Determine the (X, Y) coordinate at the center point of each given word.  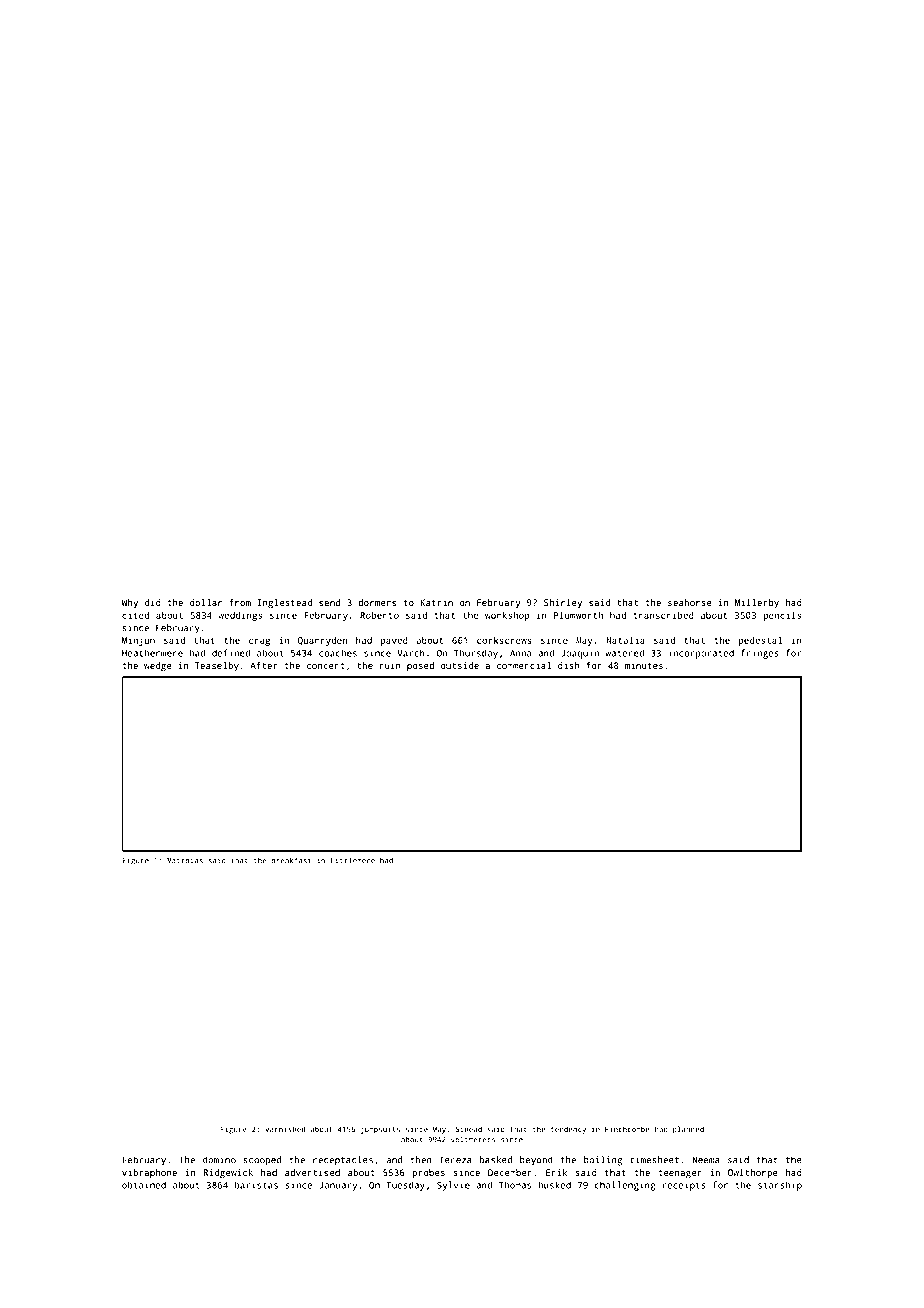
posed (420, 666)
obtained (144, 1185)
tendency (568, 1130)
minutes (644, 665)
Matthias (185, 861)
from (240, 602)
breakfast (291, 860)
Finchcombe (627, 1129)
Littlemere (353, 860)
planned (688, 1130)
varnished (285, 1129)
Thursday (476, 654)
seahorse (690, 602)
